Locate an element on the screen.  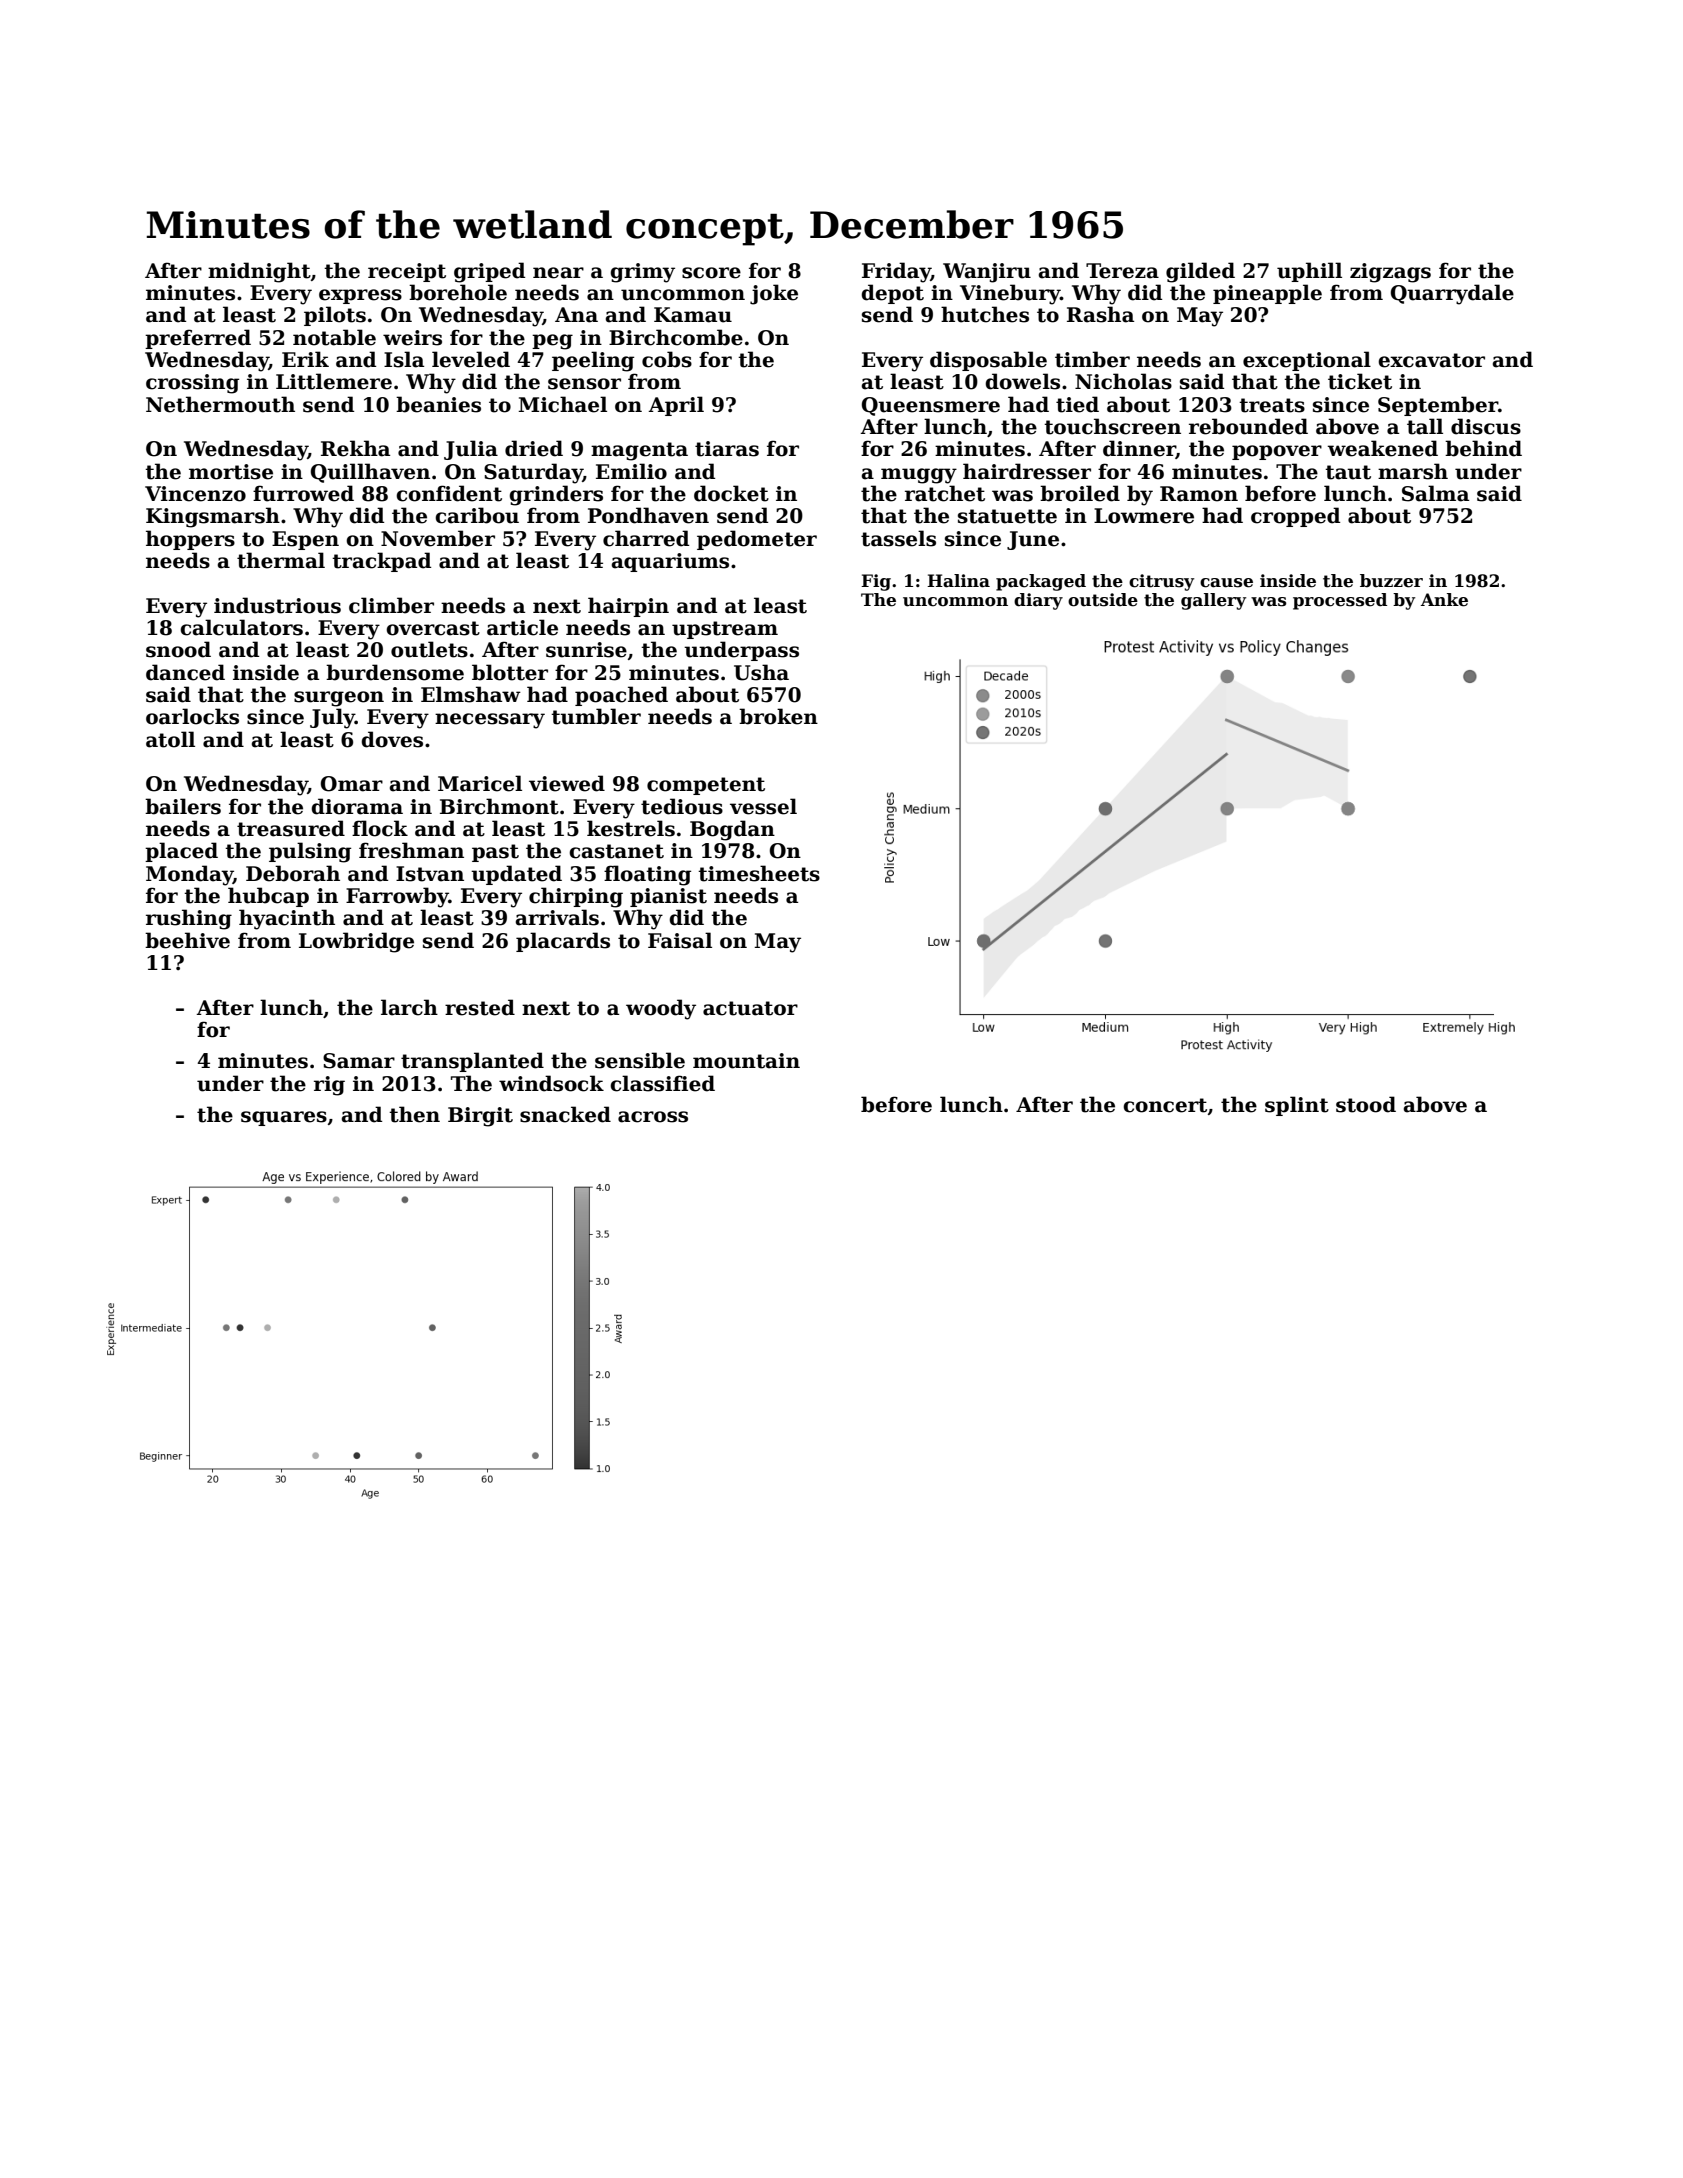
muggy is located at coordinates (919, 476).
